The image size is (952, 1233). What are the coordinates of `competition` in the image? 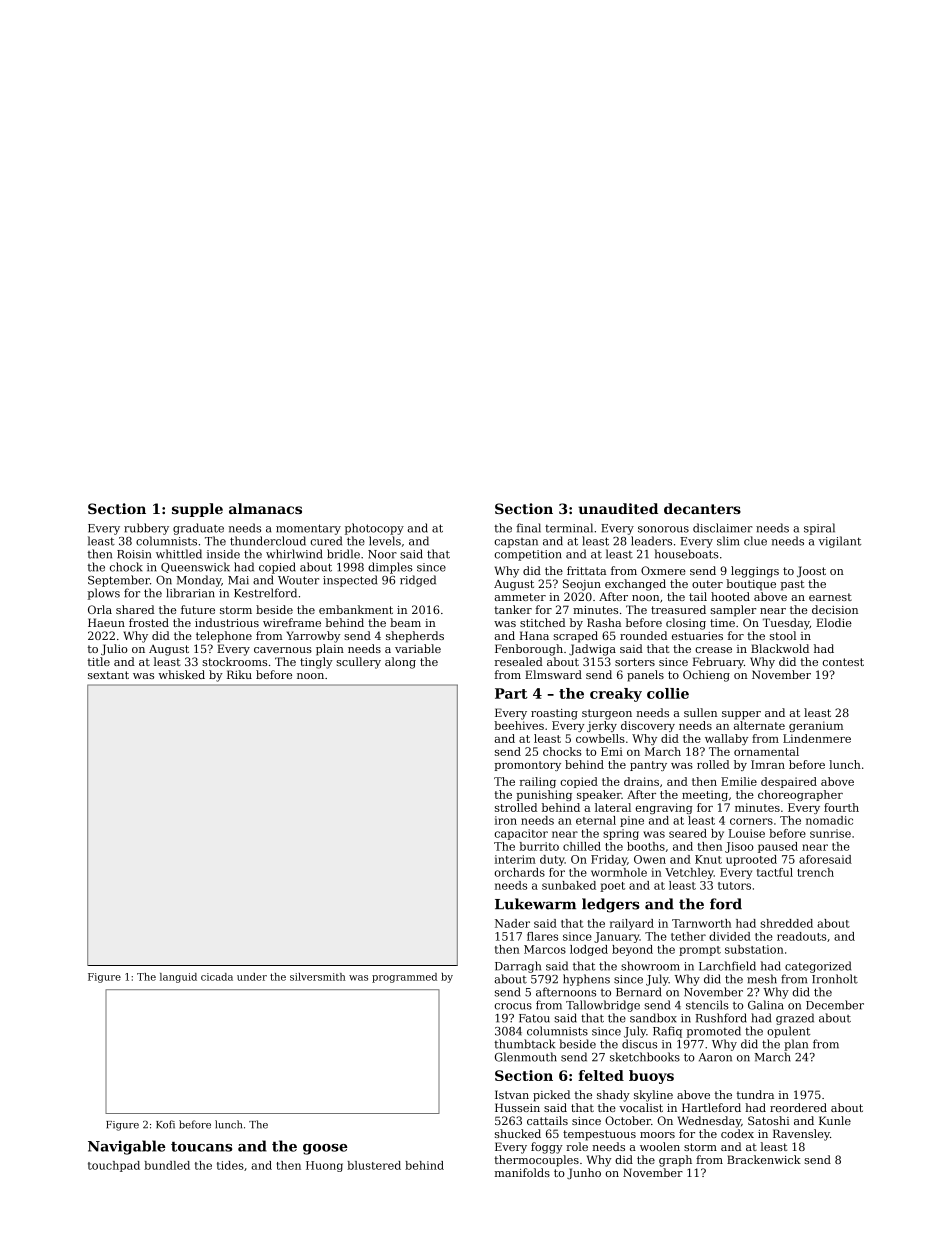 It's located at (528, 555).
